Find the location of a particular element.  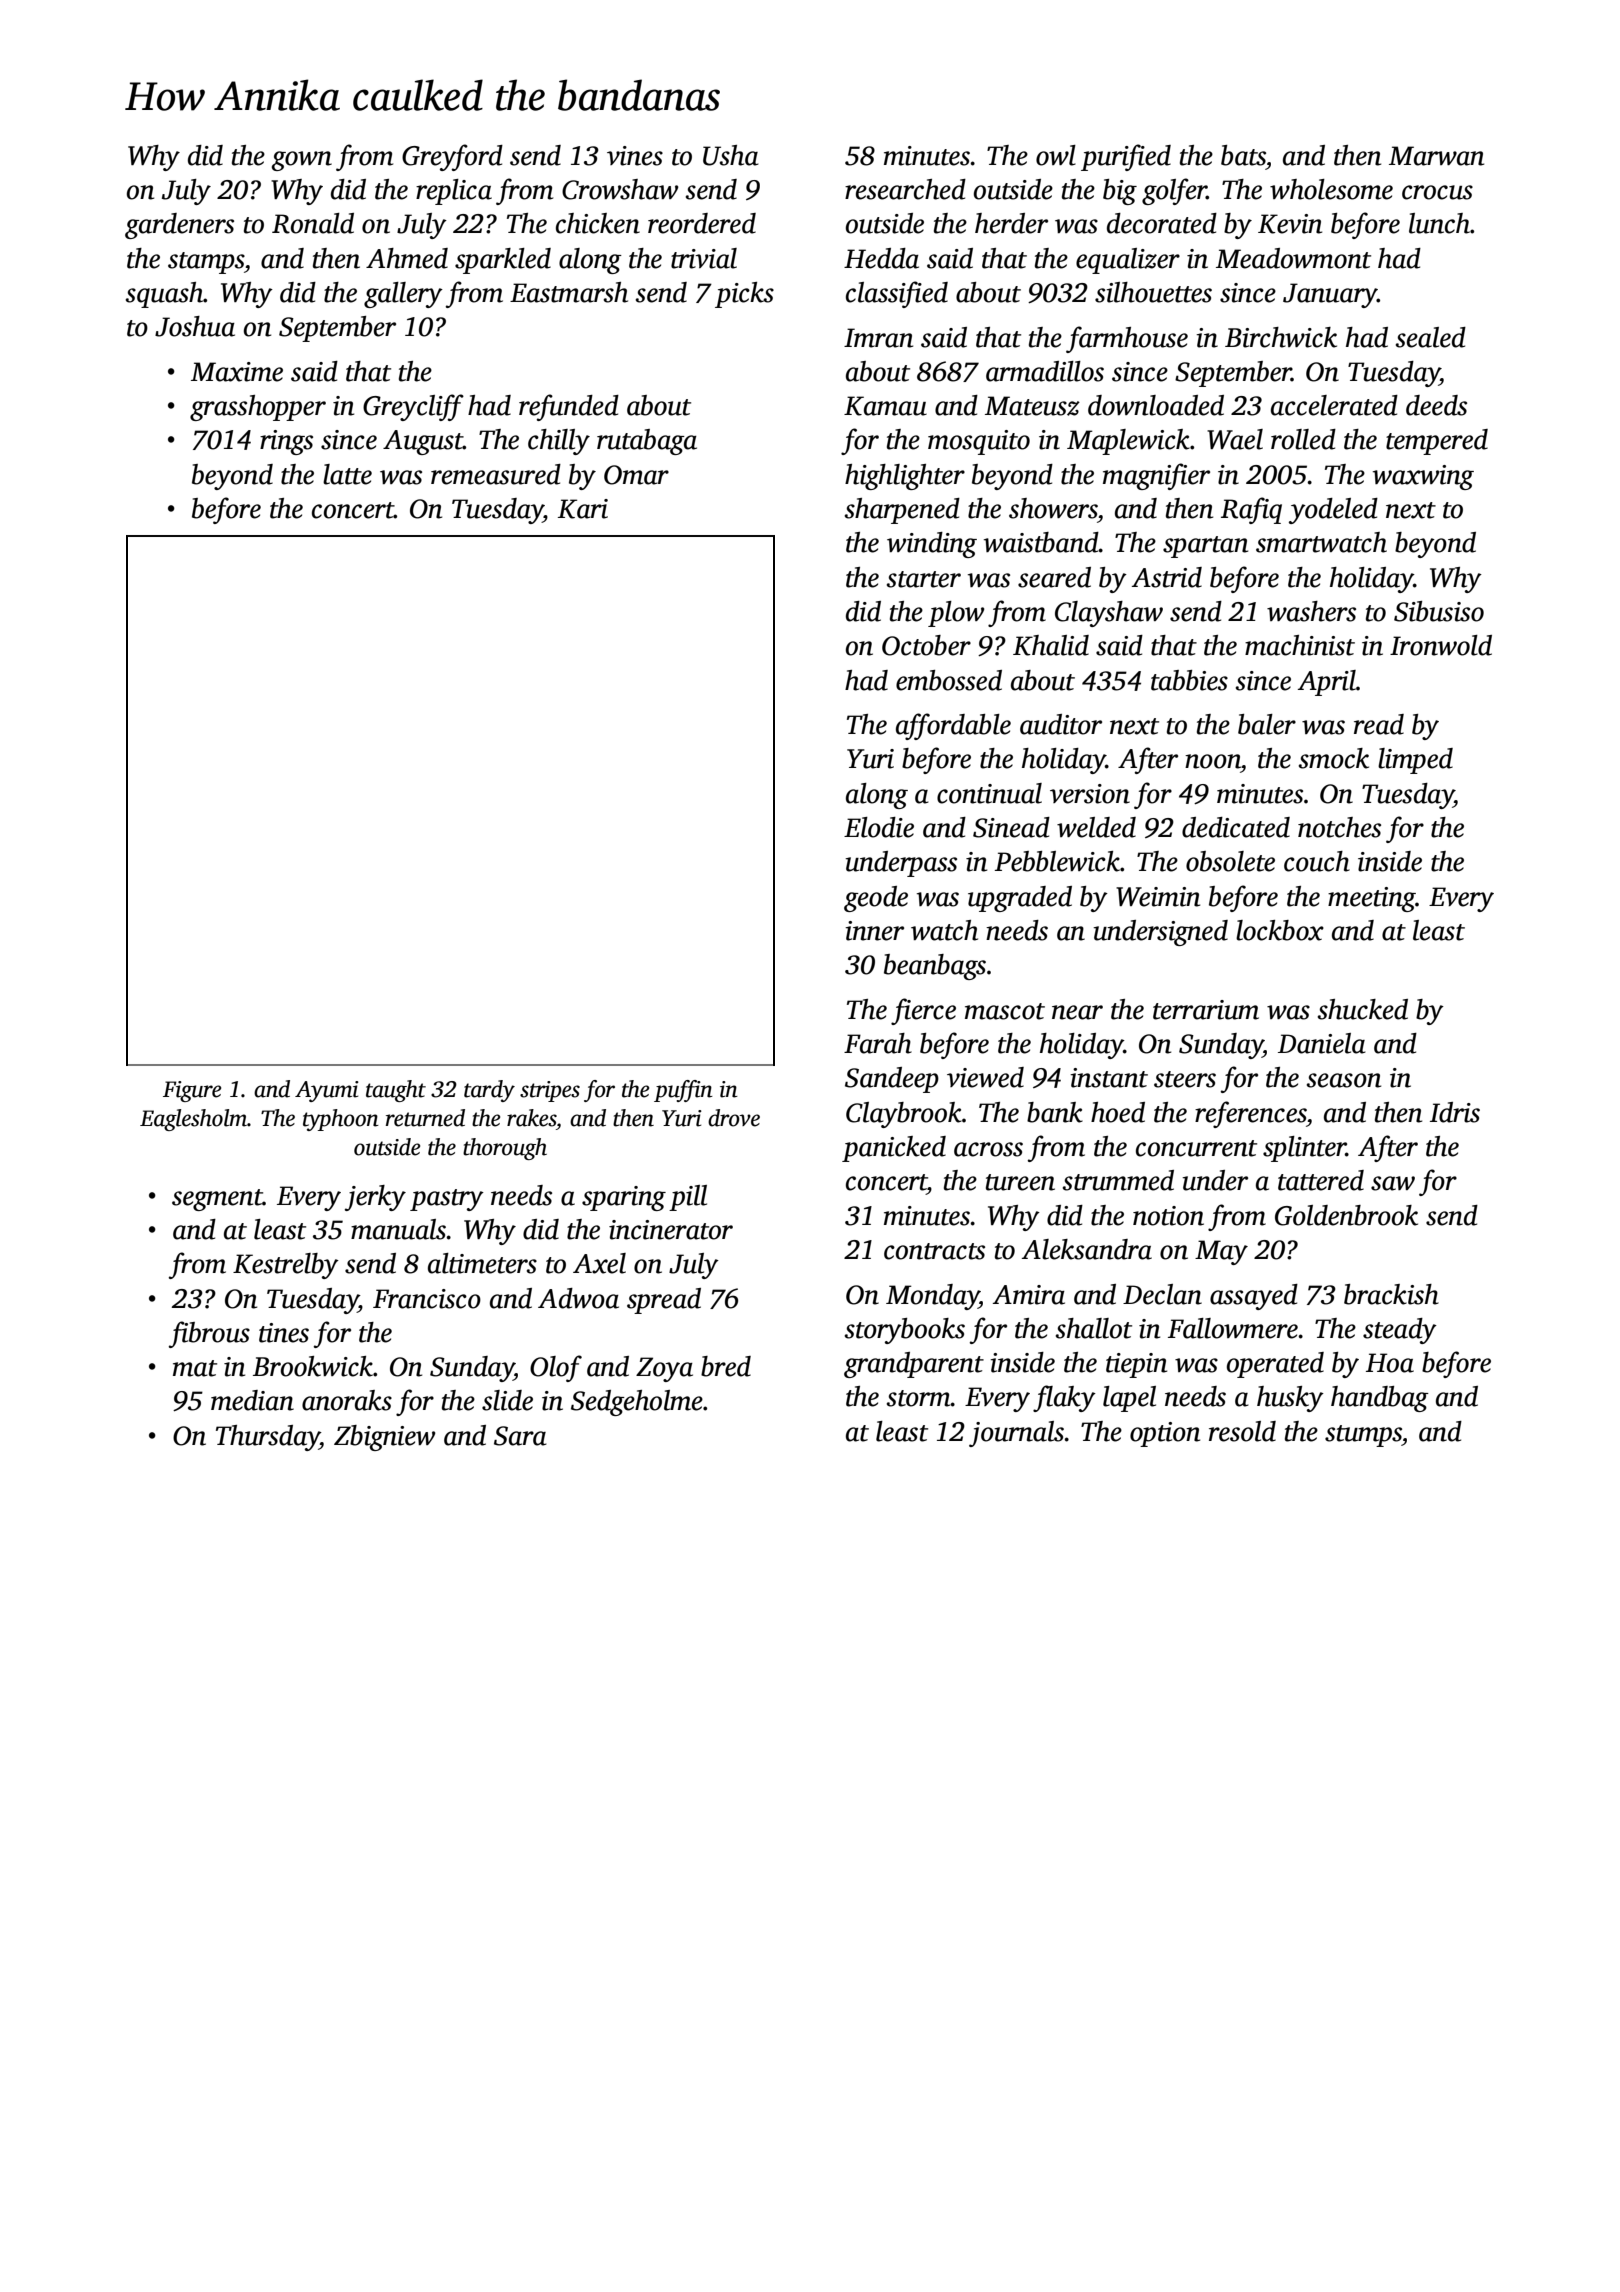

rings is located at coordinates (286, 442).
